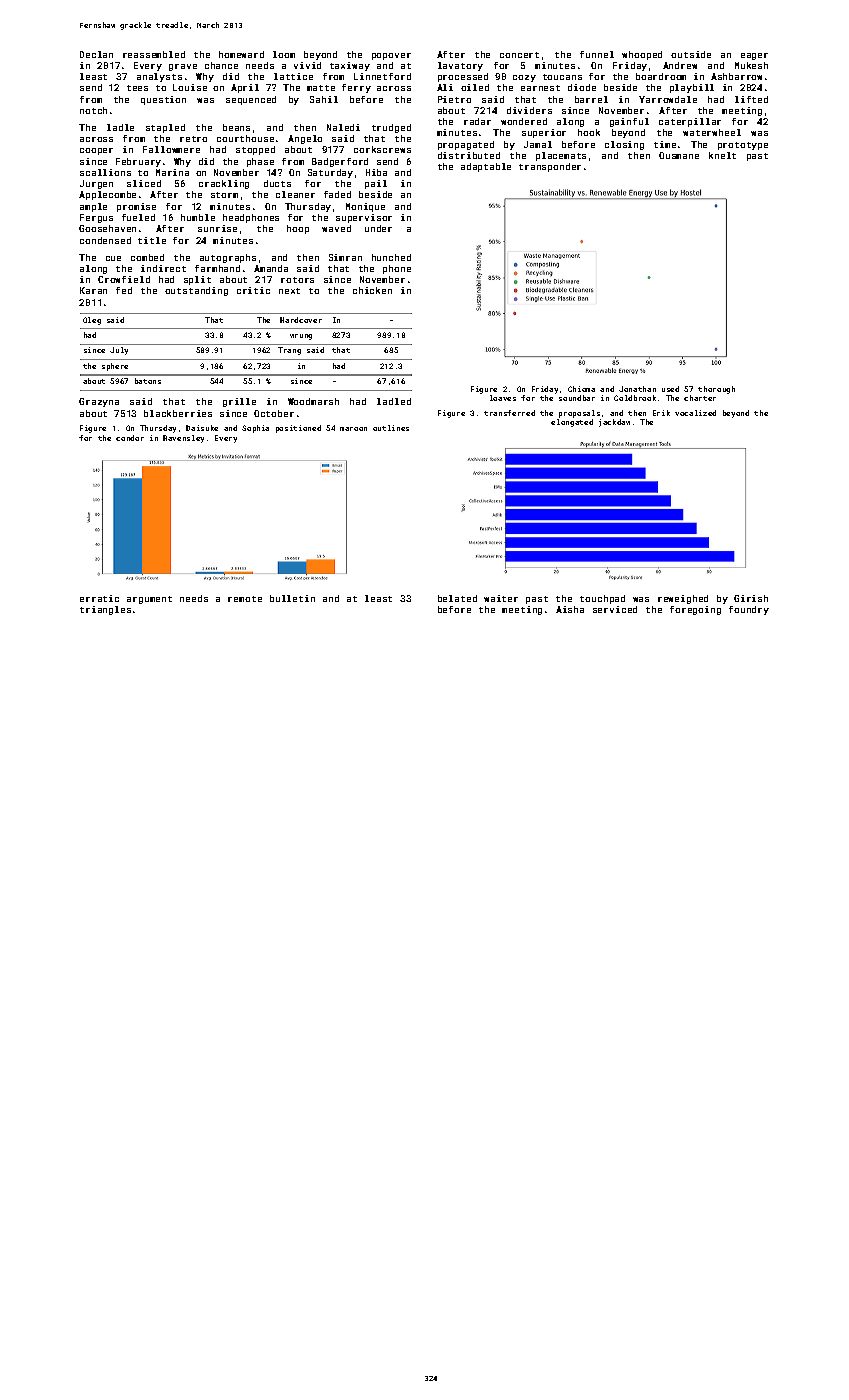  Describe the element at coordinates (105, 610) in the screenshot. I see `triangles` at that location.
